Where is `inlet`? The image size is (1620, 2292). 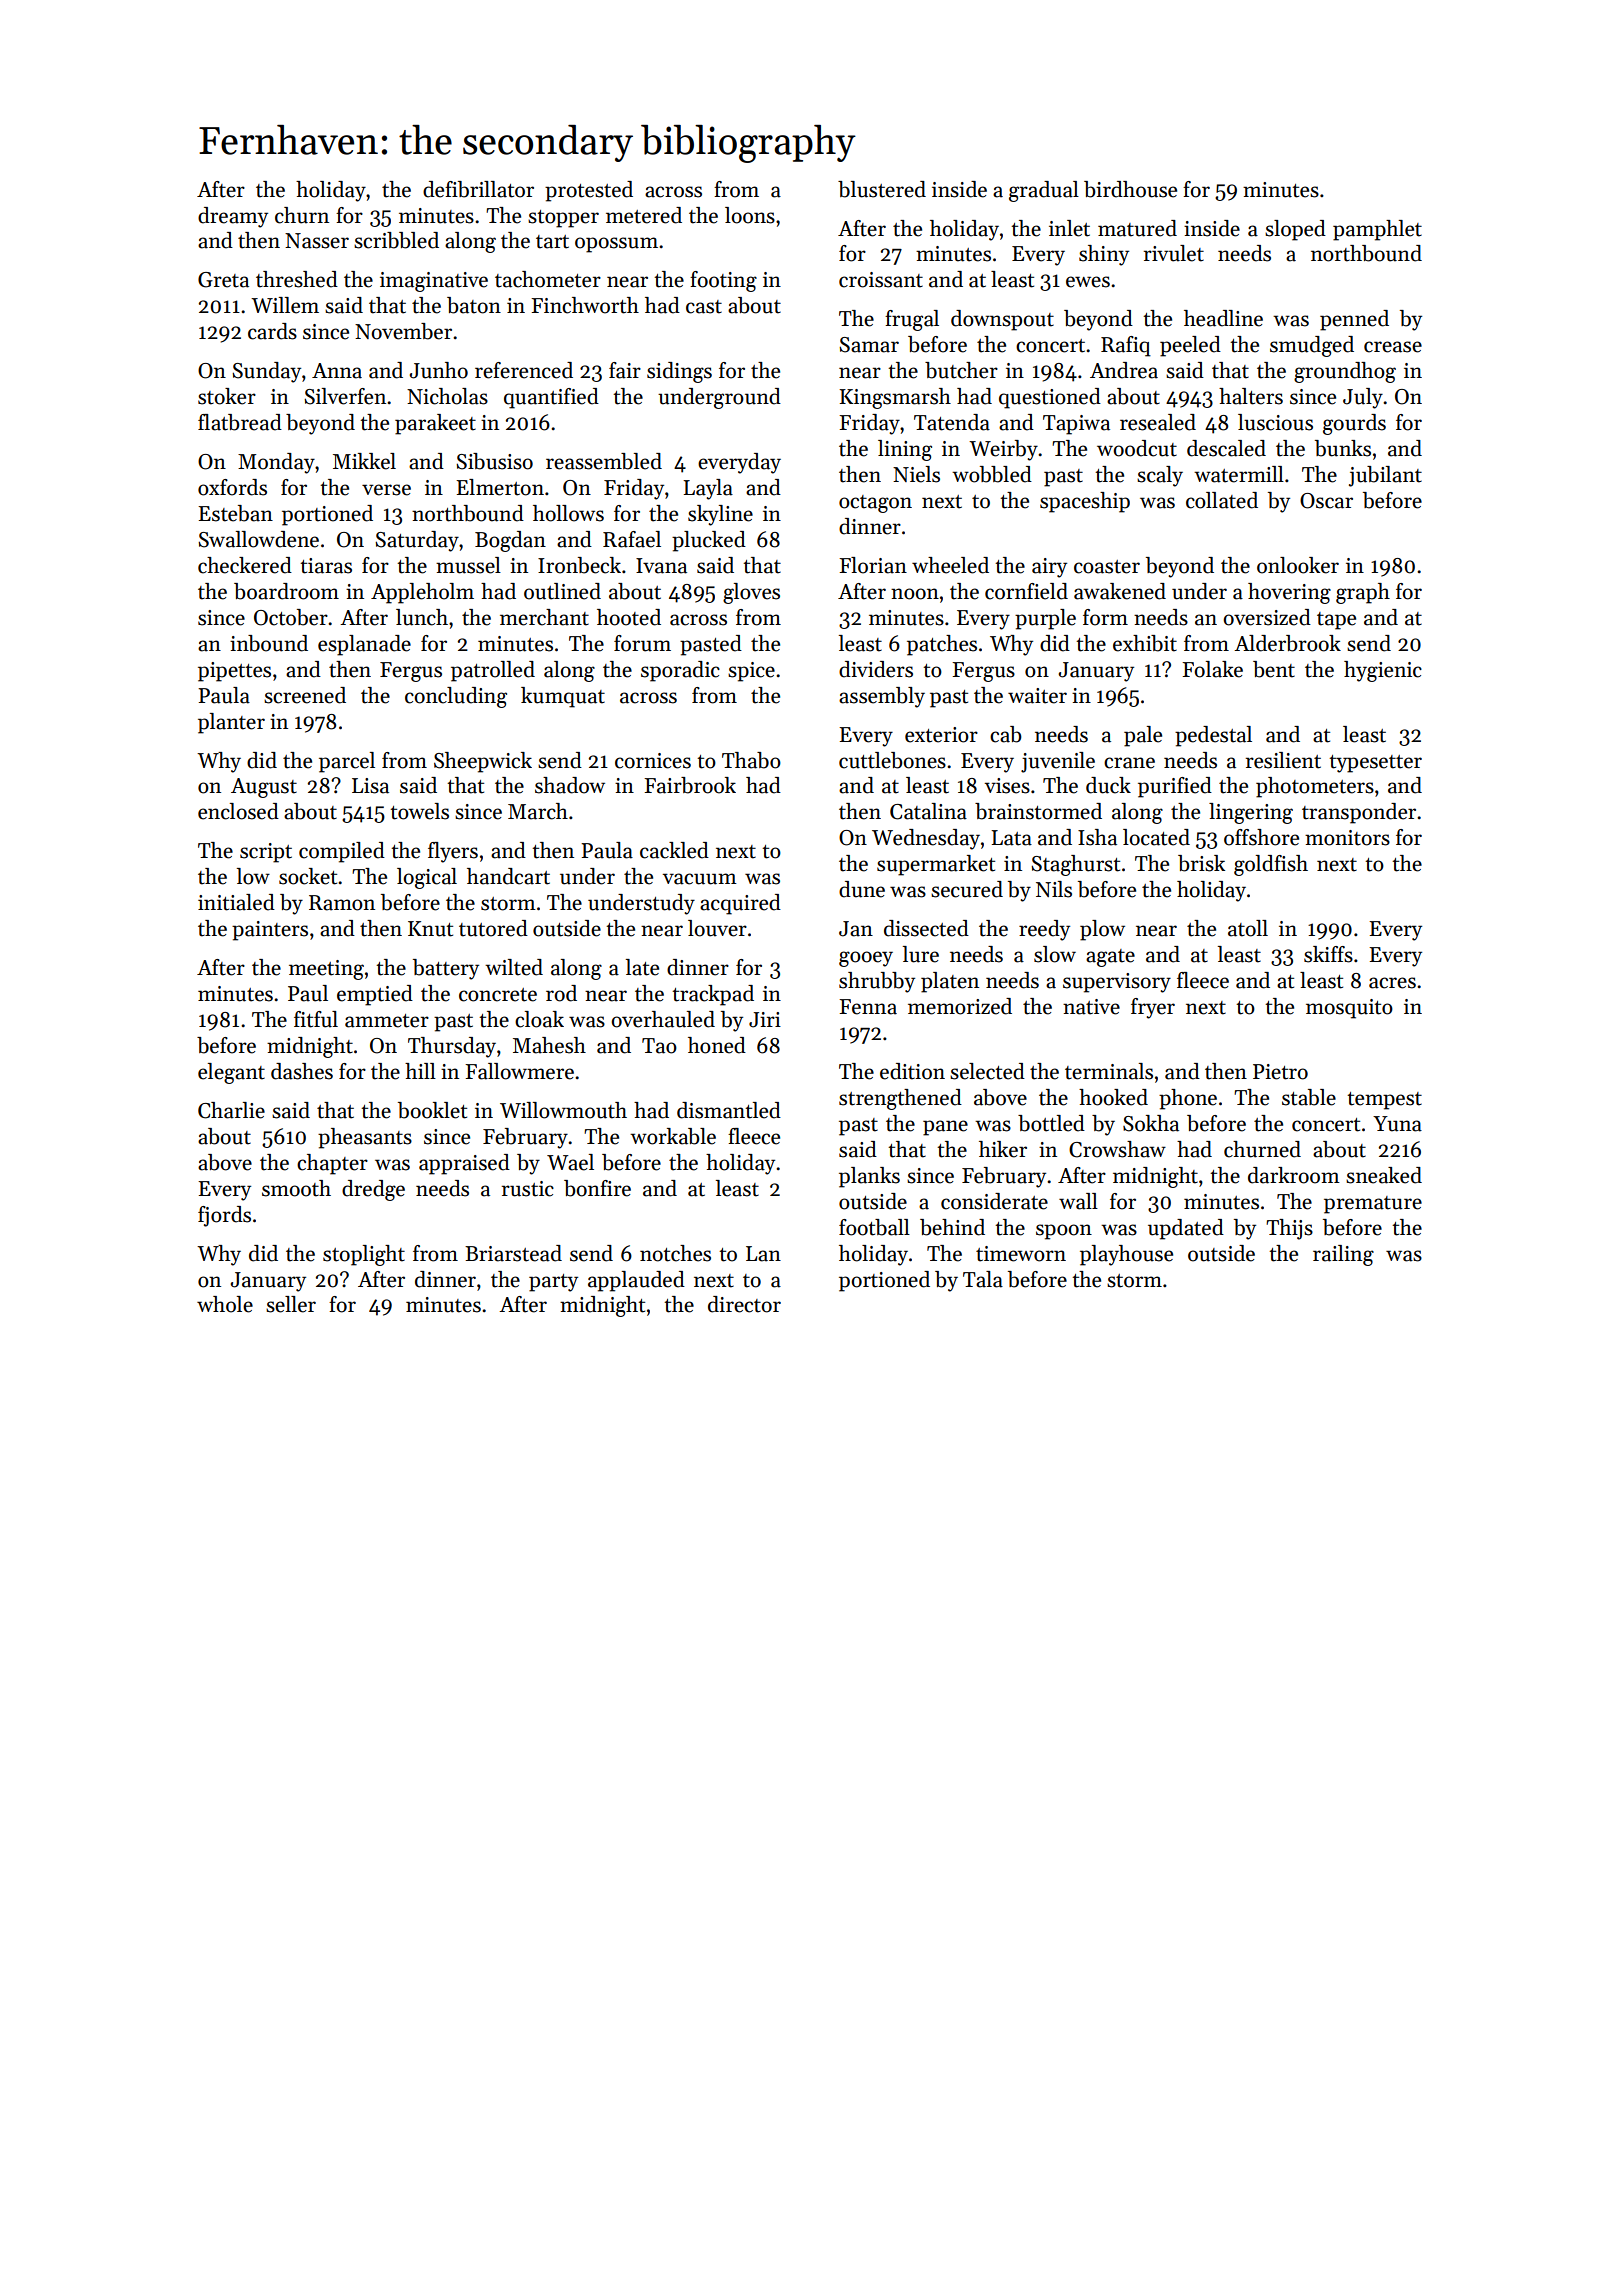
inlet is located at coordinates (1069, 228).
